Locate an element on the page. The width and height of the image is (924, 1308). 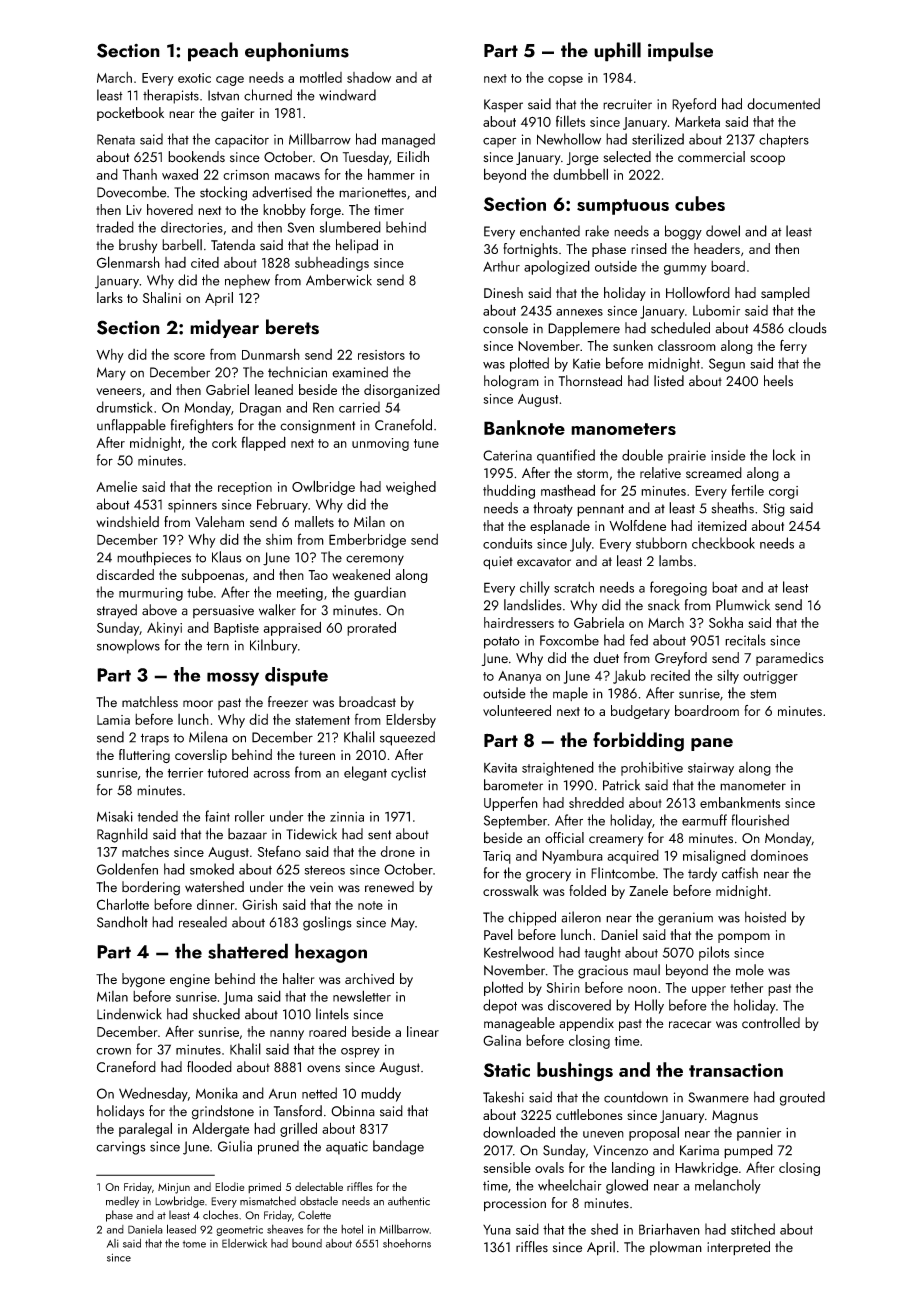
broadcast is located at coordinates (367, 702).
